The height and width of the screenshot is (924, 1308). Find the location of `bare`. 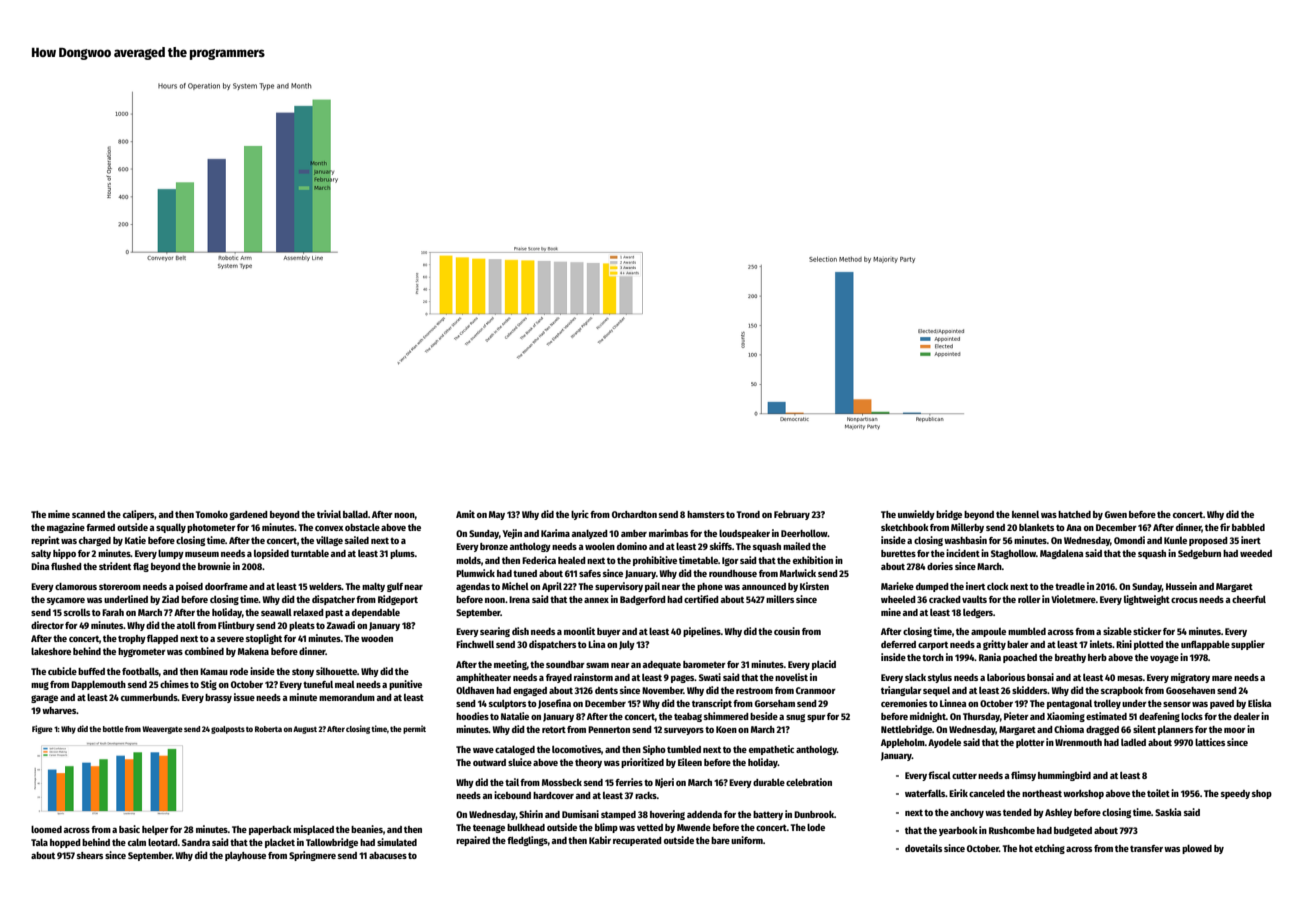

bare is located at coordinates (720, 840).
